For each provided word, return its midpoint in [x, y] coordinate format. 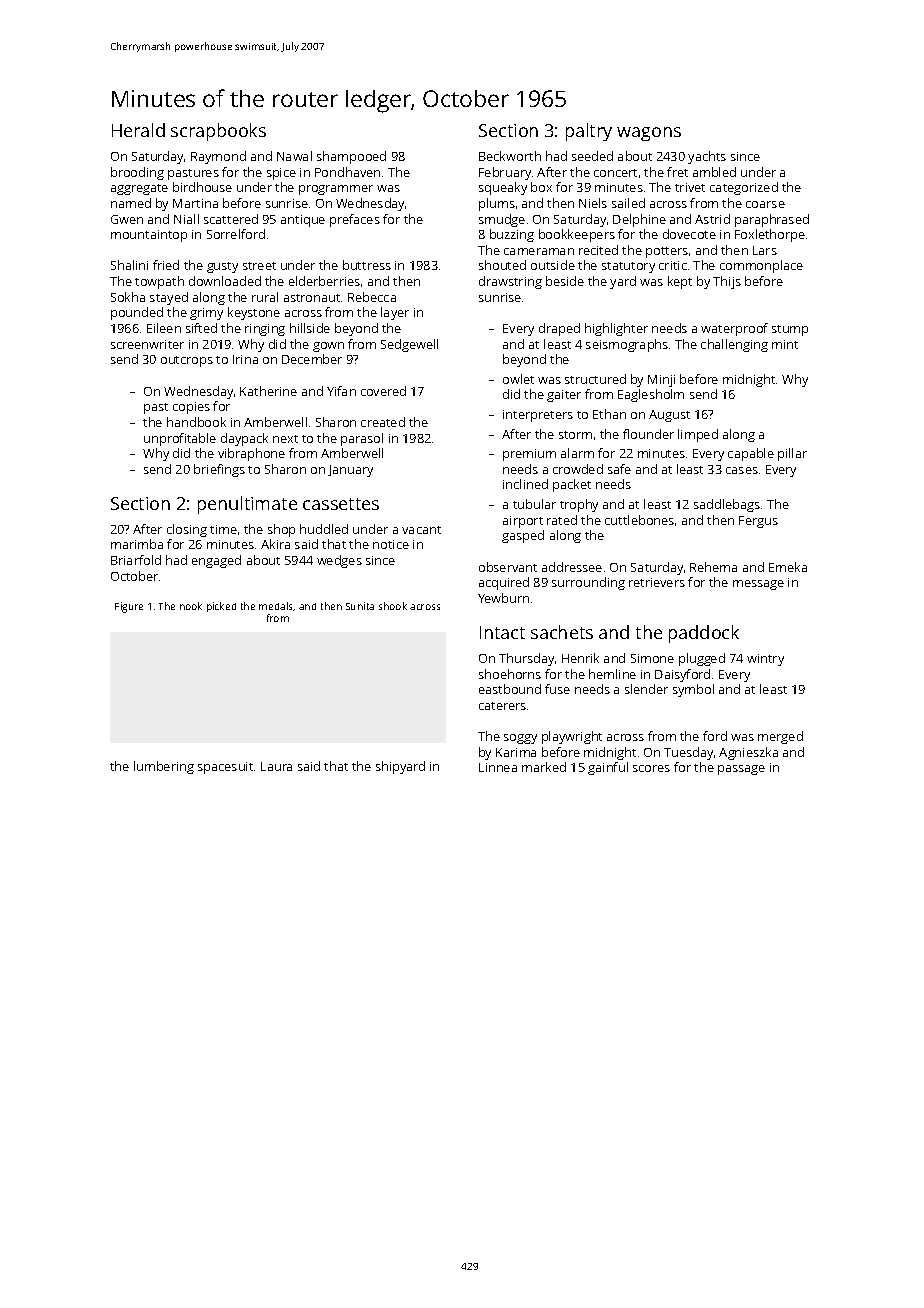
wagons [649, 134]
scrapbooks [218, 132]
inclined [525, 484]
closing [187, 530]
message [758, 585]
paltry [589, 132]
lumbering [164, 767]
